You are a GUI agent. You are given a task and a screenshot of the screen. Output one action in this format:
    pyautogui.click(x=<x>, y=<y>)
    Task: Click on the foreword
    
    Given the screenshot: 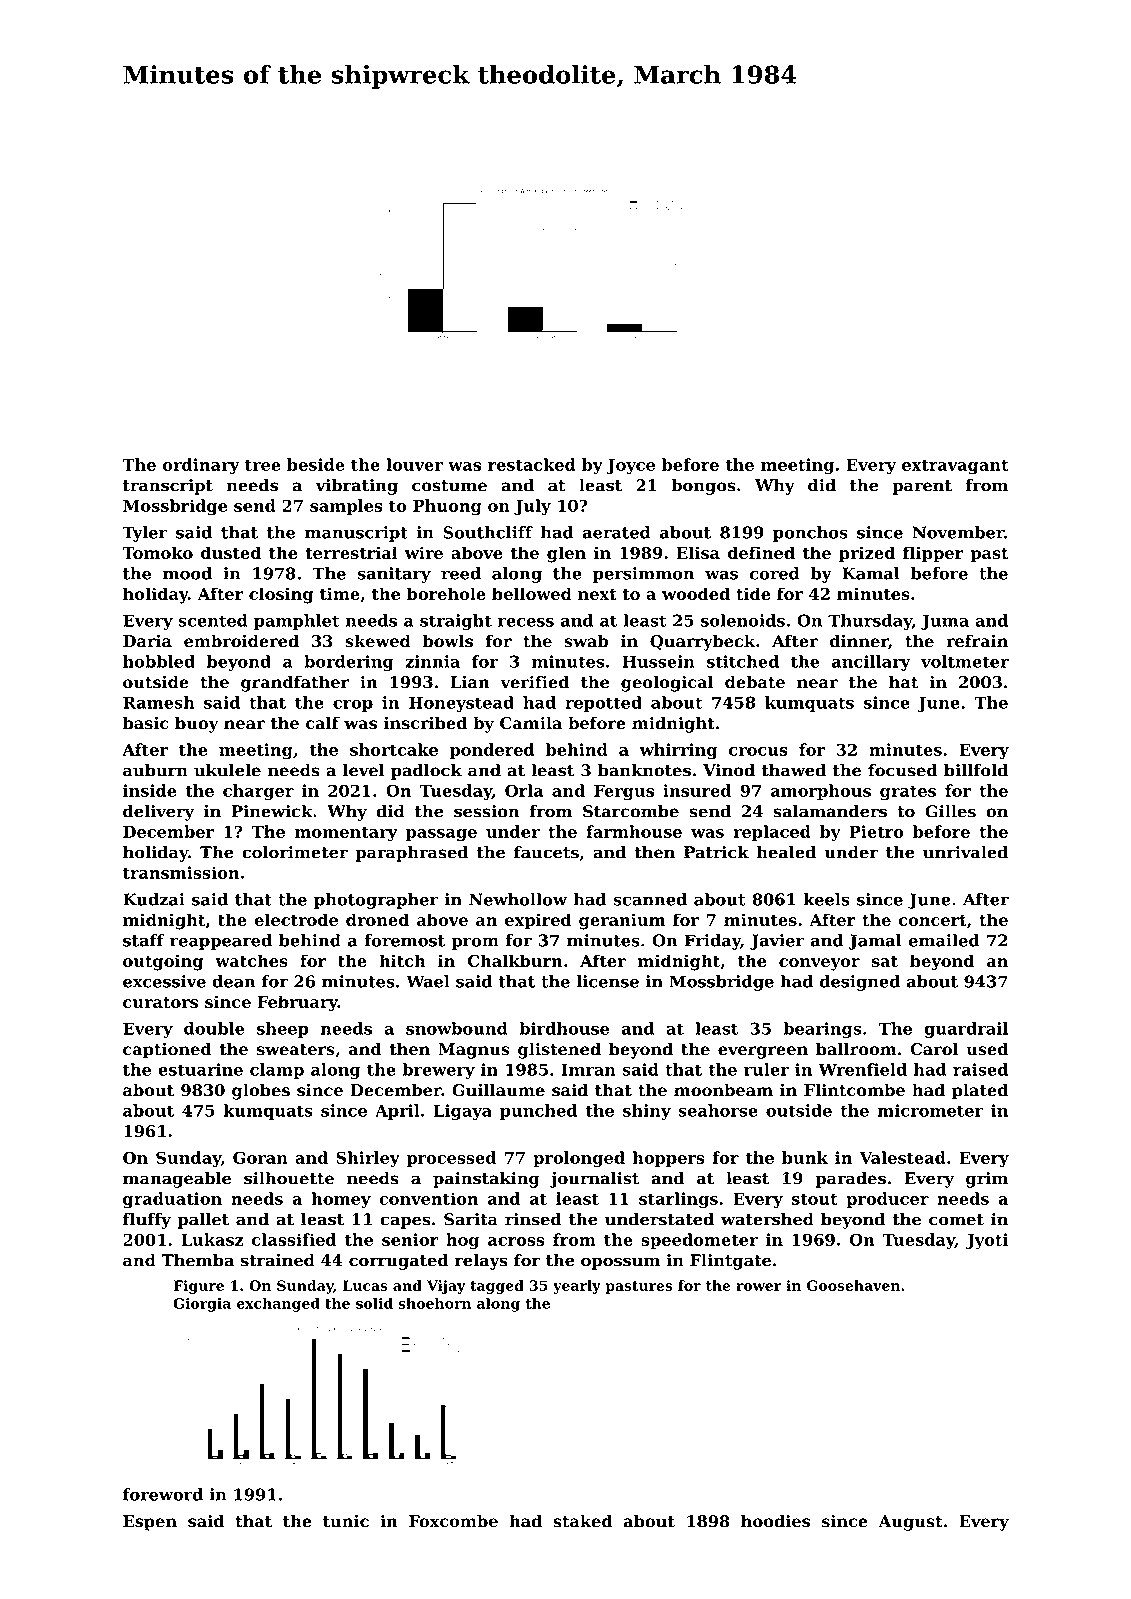 What is the action you would take?
    pyautogui.click(x=163, y=1494)
